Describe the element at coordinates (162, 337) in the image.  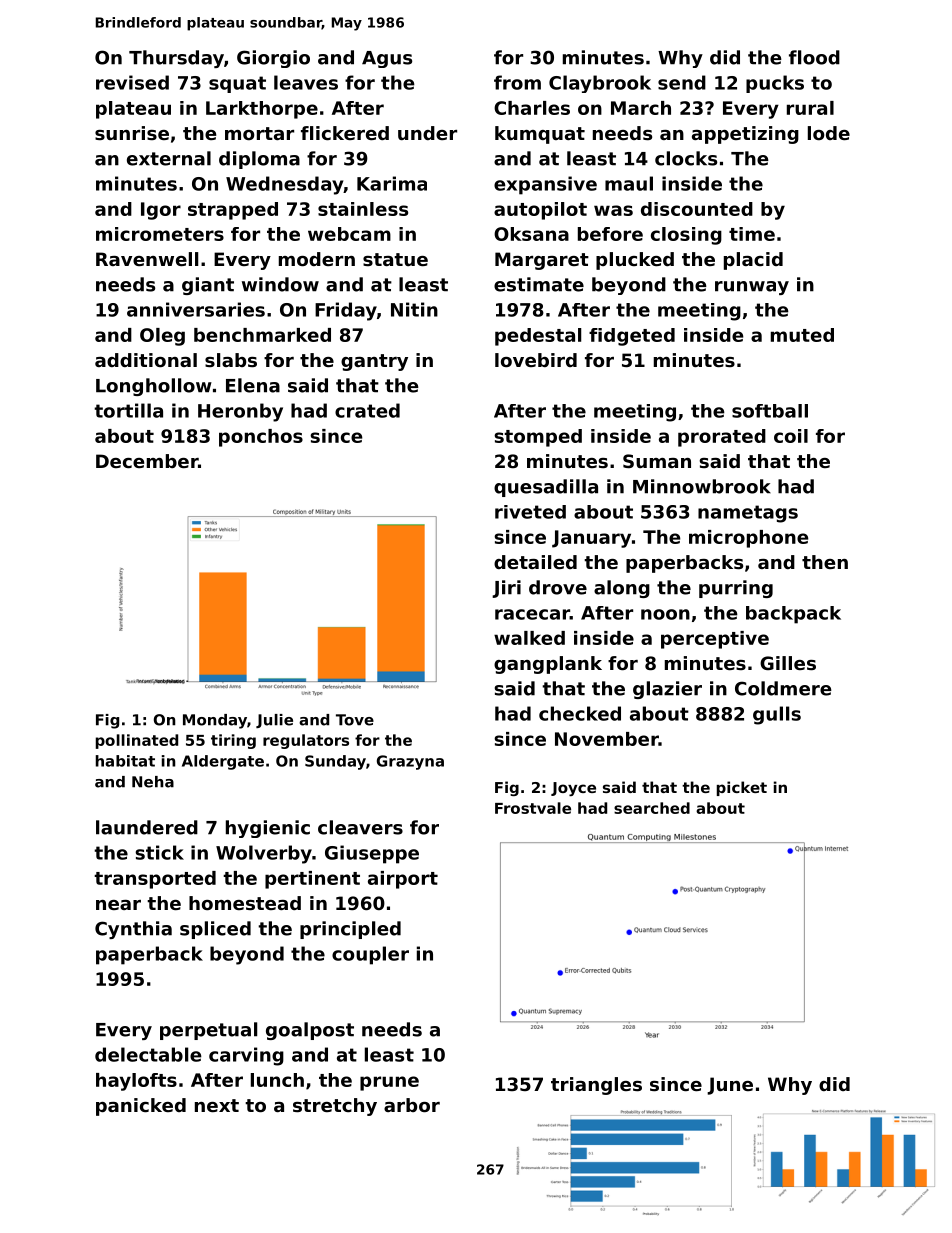
I see `Oleg` at that location.
